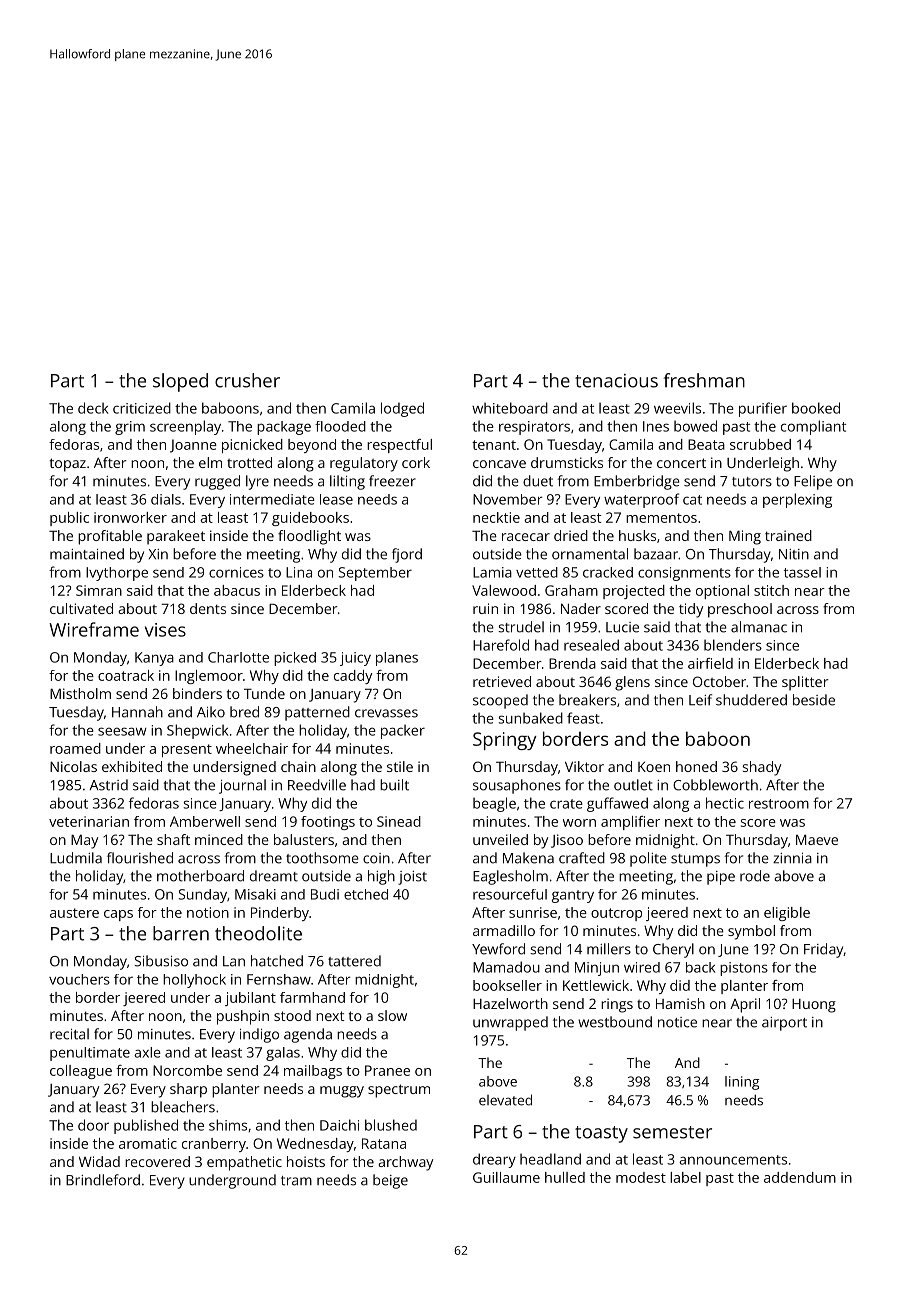 Image resolution: width=908 pixels, height=1316 pixels. I want to click on freshman, so click(704, 380).
